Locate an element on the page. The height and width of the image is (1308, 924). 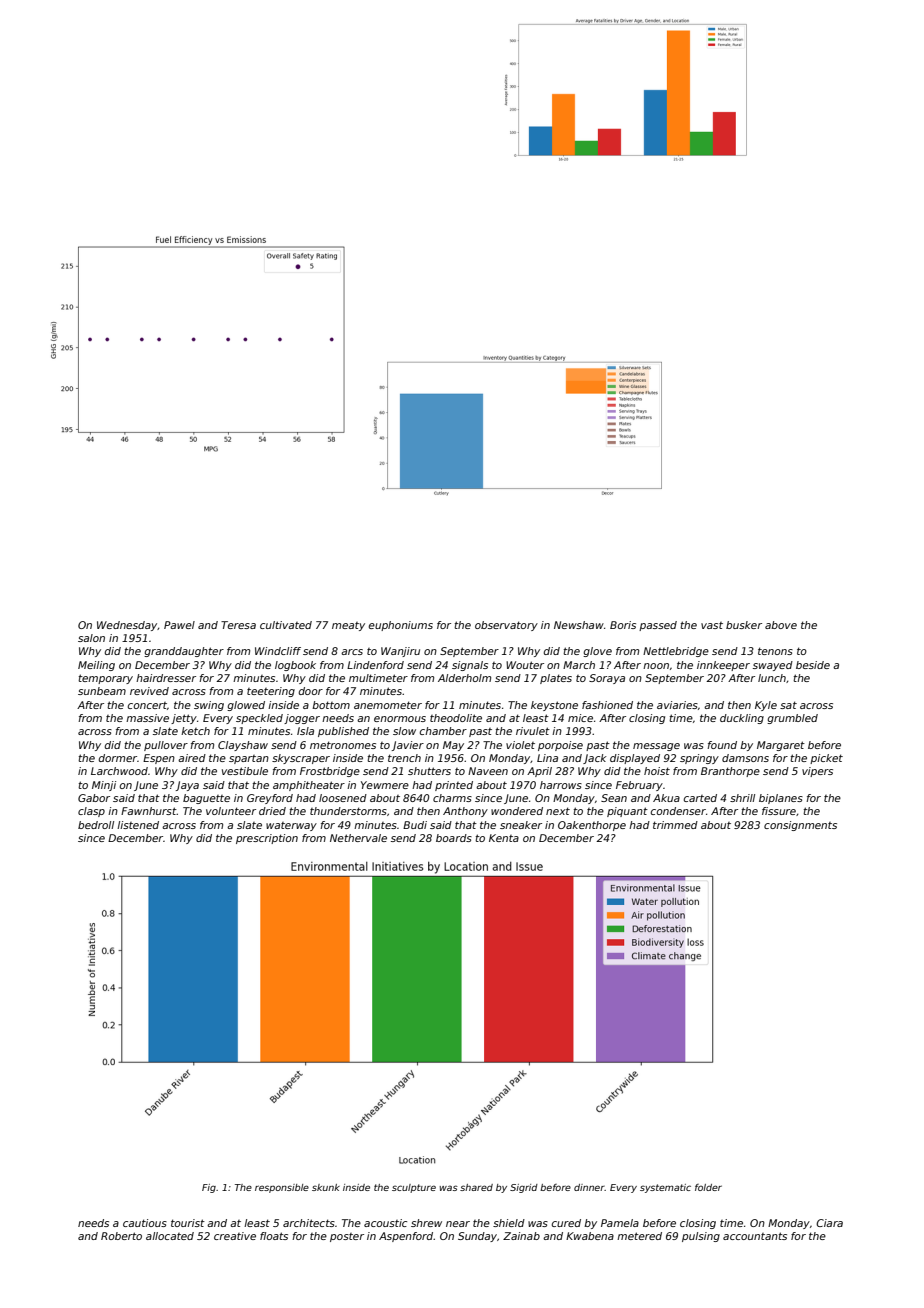
observatory is located at coordinates (506, 626).
